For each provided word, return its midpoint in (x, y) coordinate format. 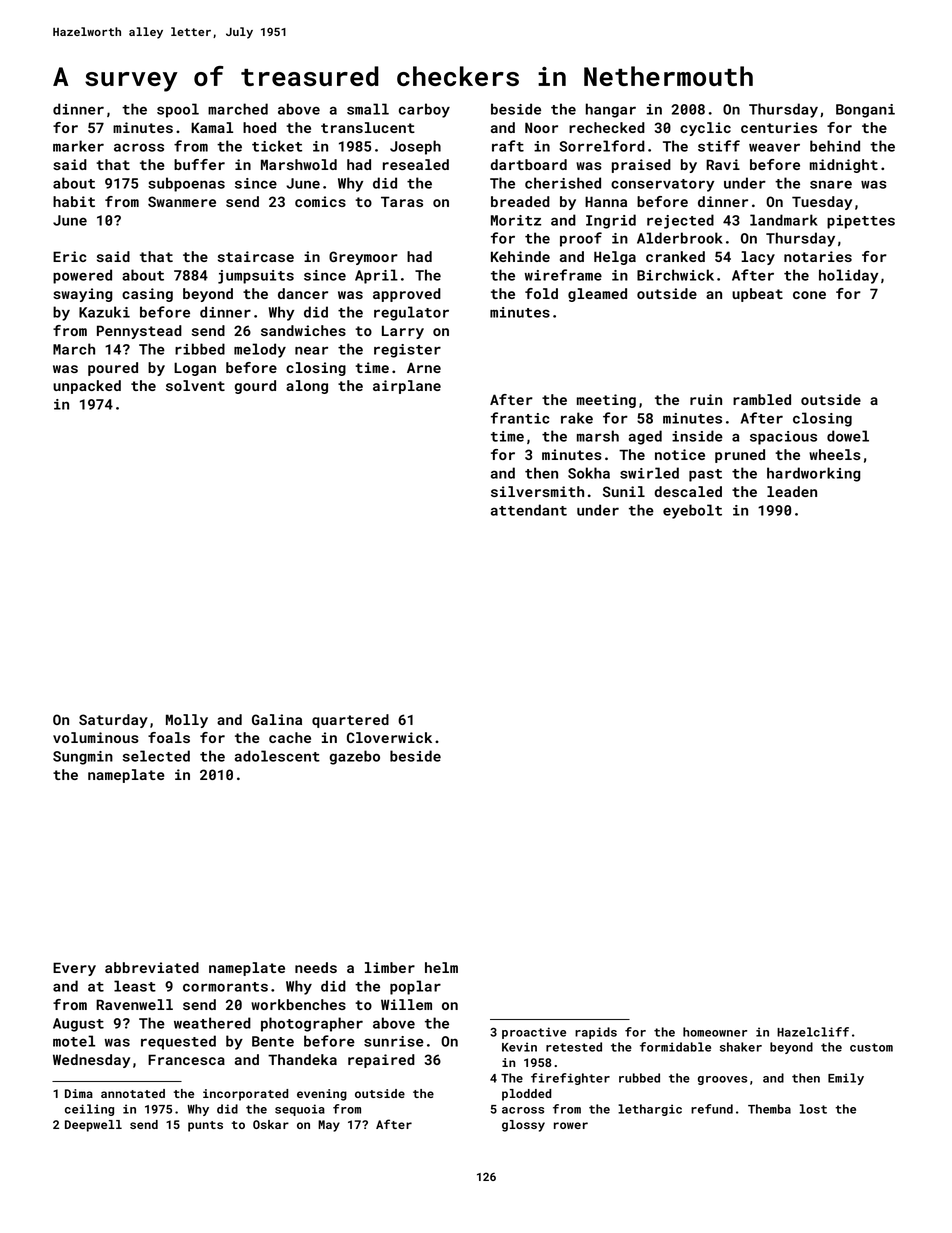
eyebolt (692, 511)
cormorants (225, 987)
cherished (563, 183)
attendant (529, 510)
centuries (779, 127)
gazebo (355, 757)
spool (178, 110)
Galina (277, 719)
